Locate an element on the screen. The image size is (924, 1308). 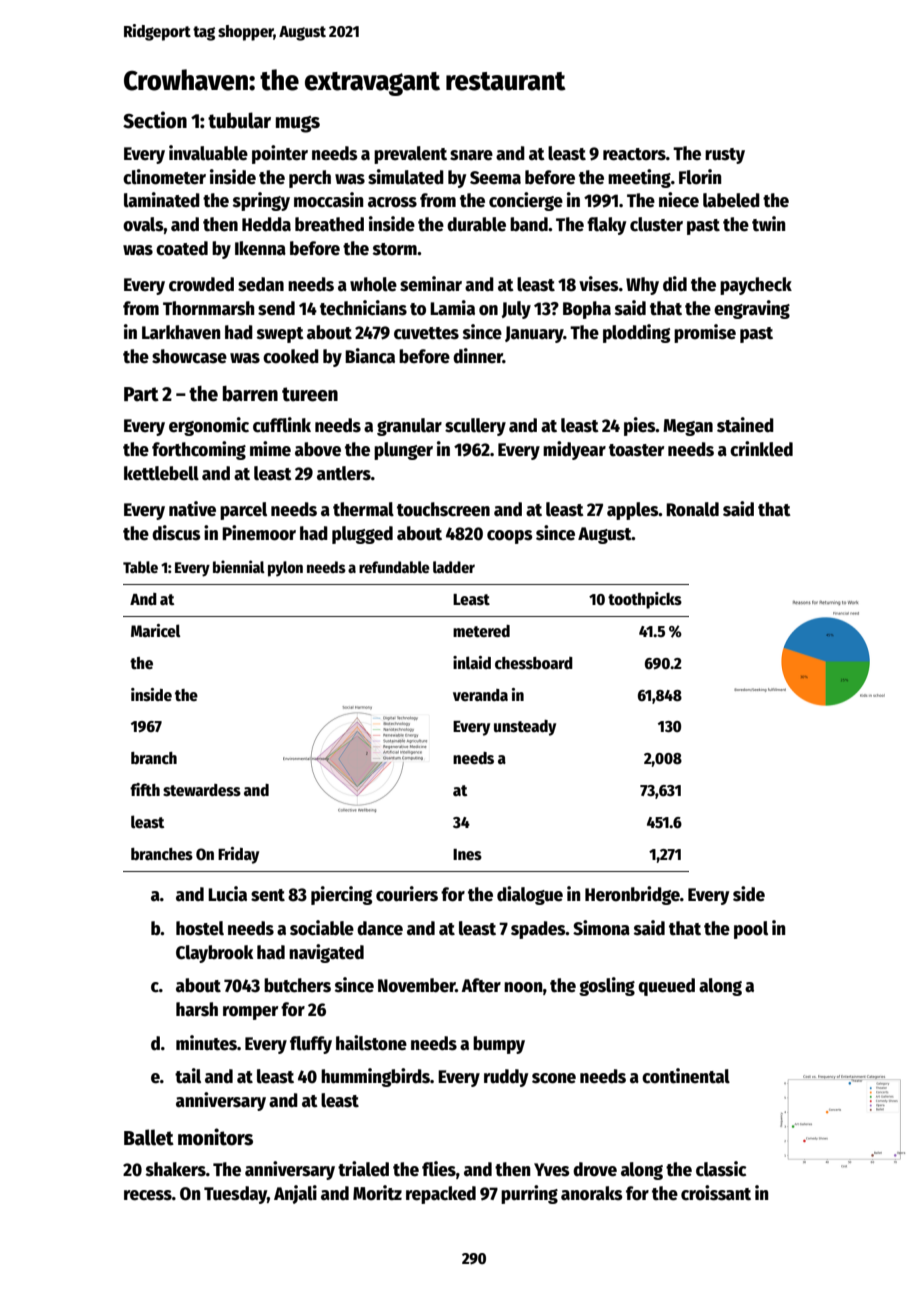
Table is located at coordinates (140, 567).
